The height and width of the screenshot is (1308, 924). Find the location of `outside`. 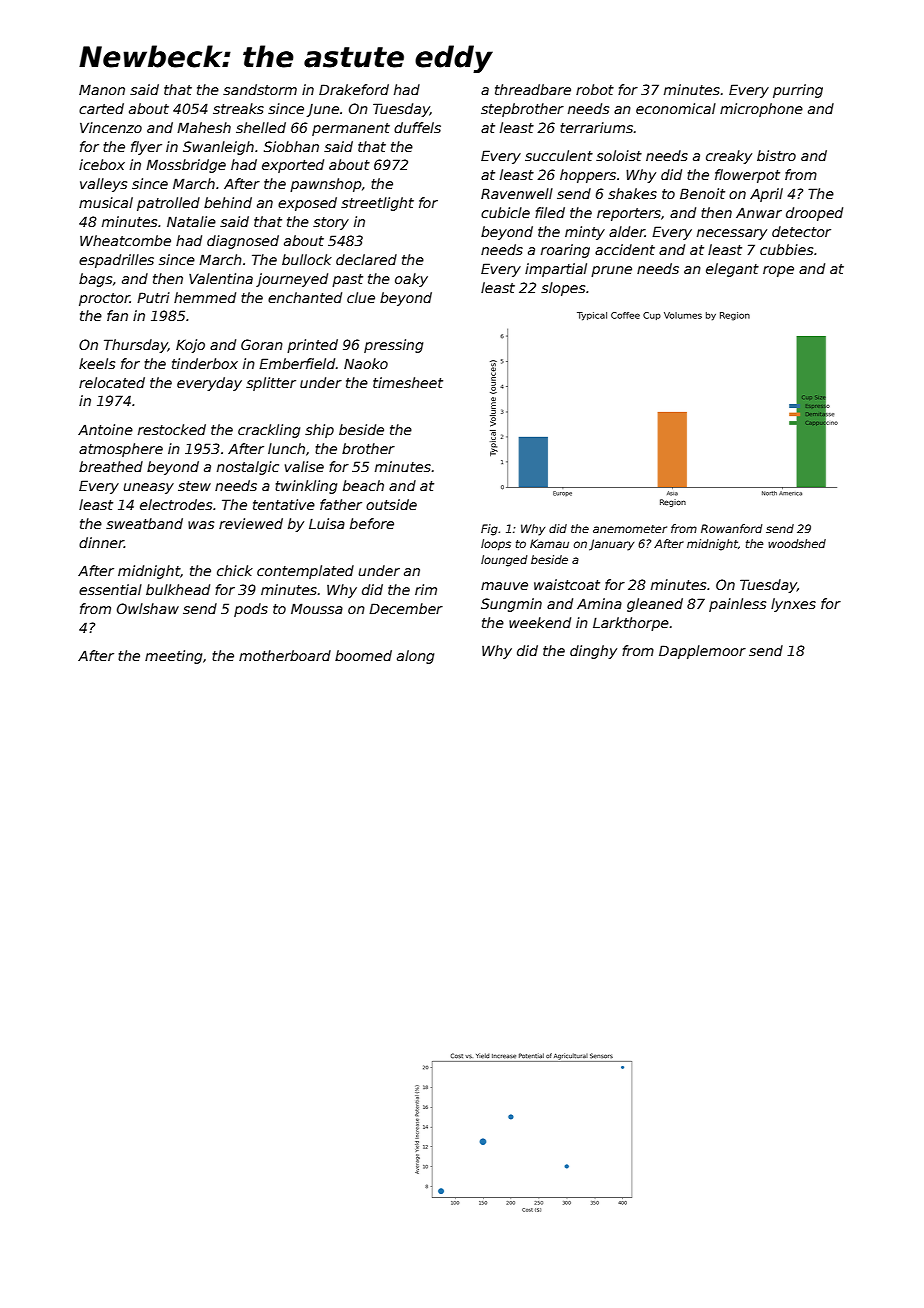

outside is located at coordinates (391, 504).
